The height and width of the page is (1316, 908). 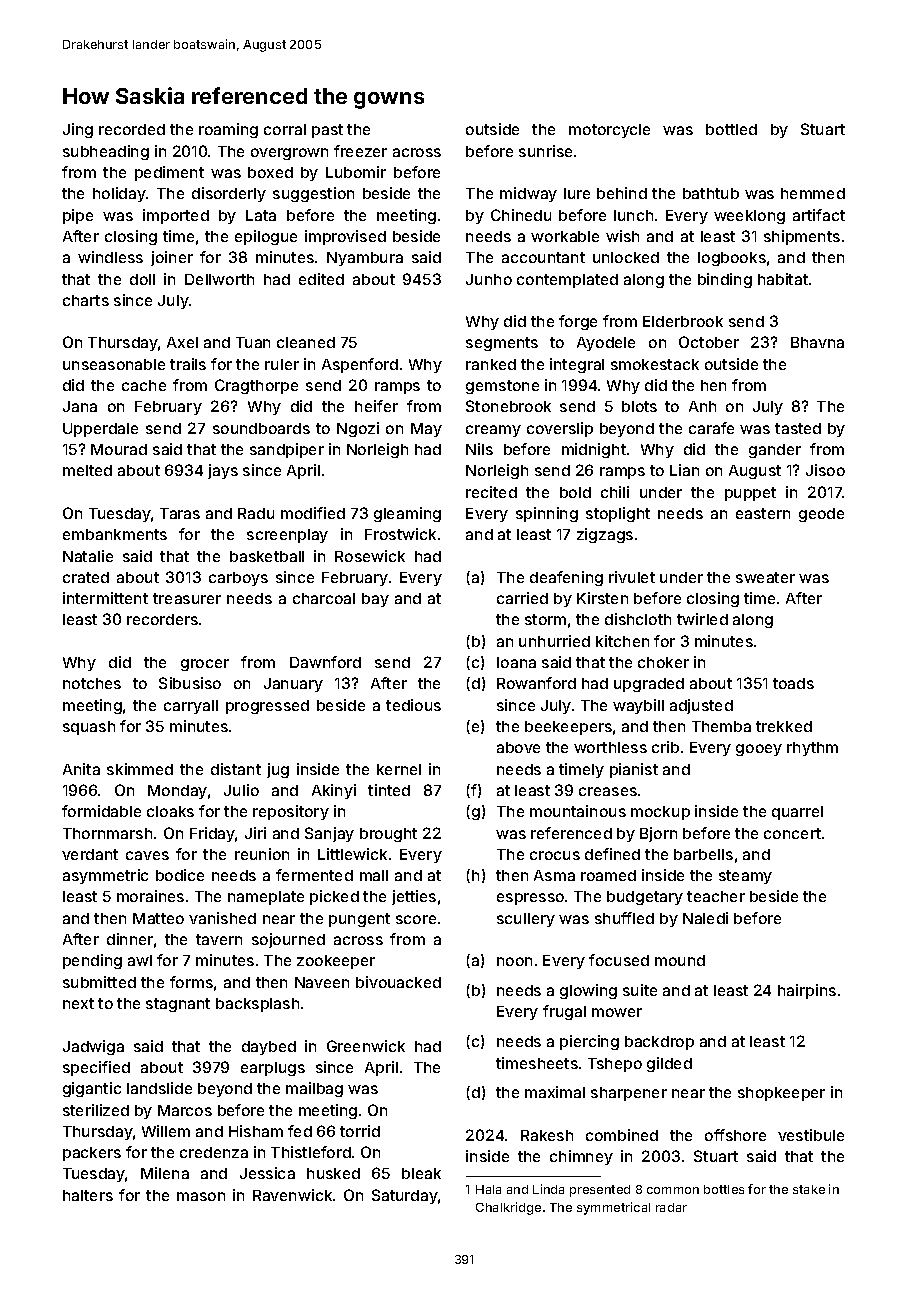 What do you see at coordinates (639, 406) in the page?
I see `blots` at bounding box center [639, 406].
